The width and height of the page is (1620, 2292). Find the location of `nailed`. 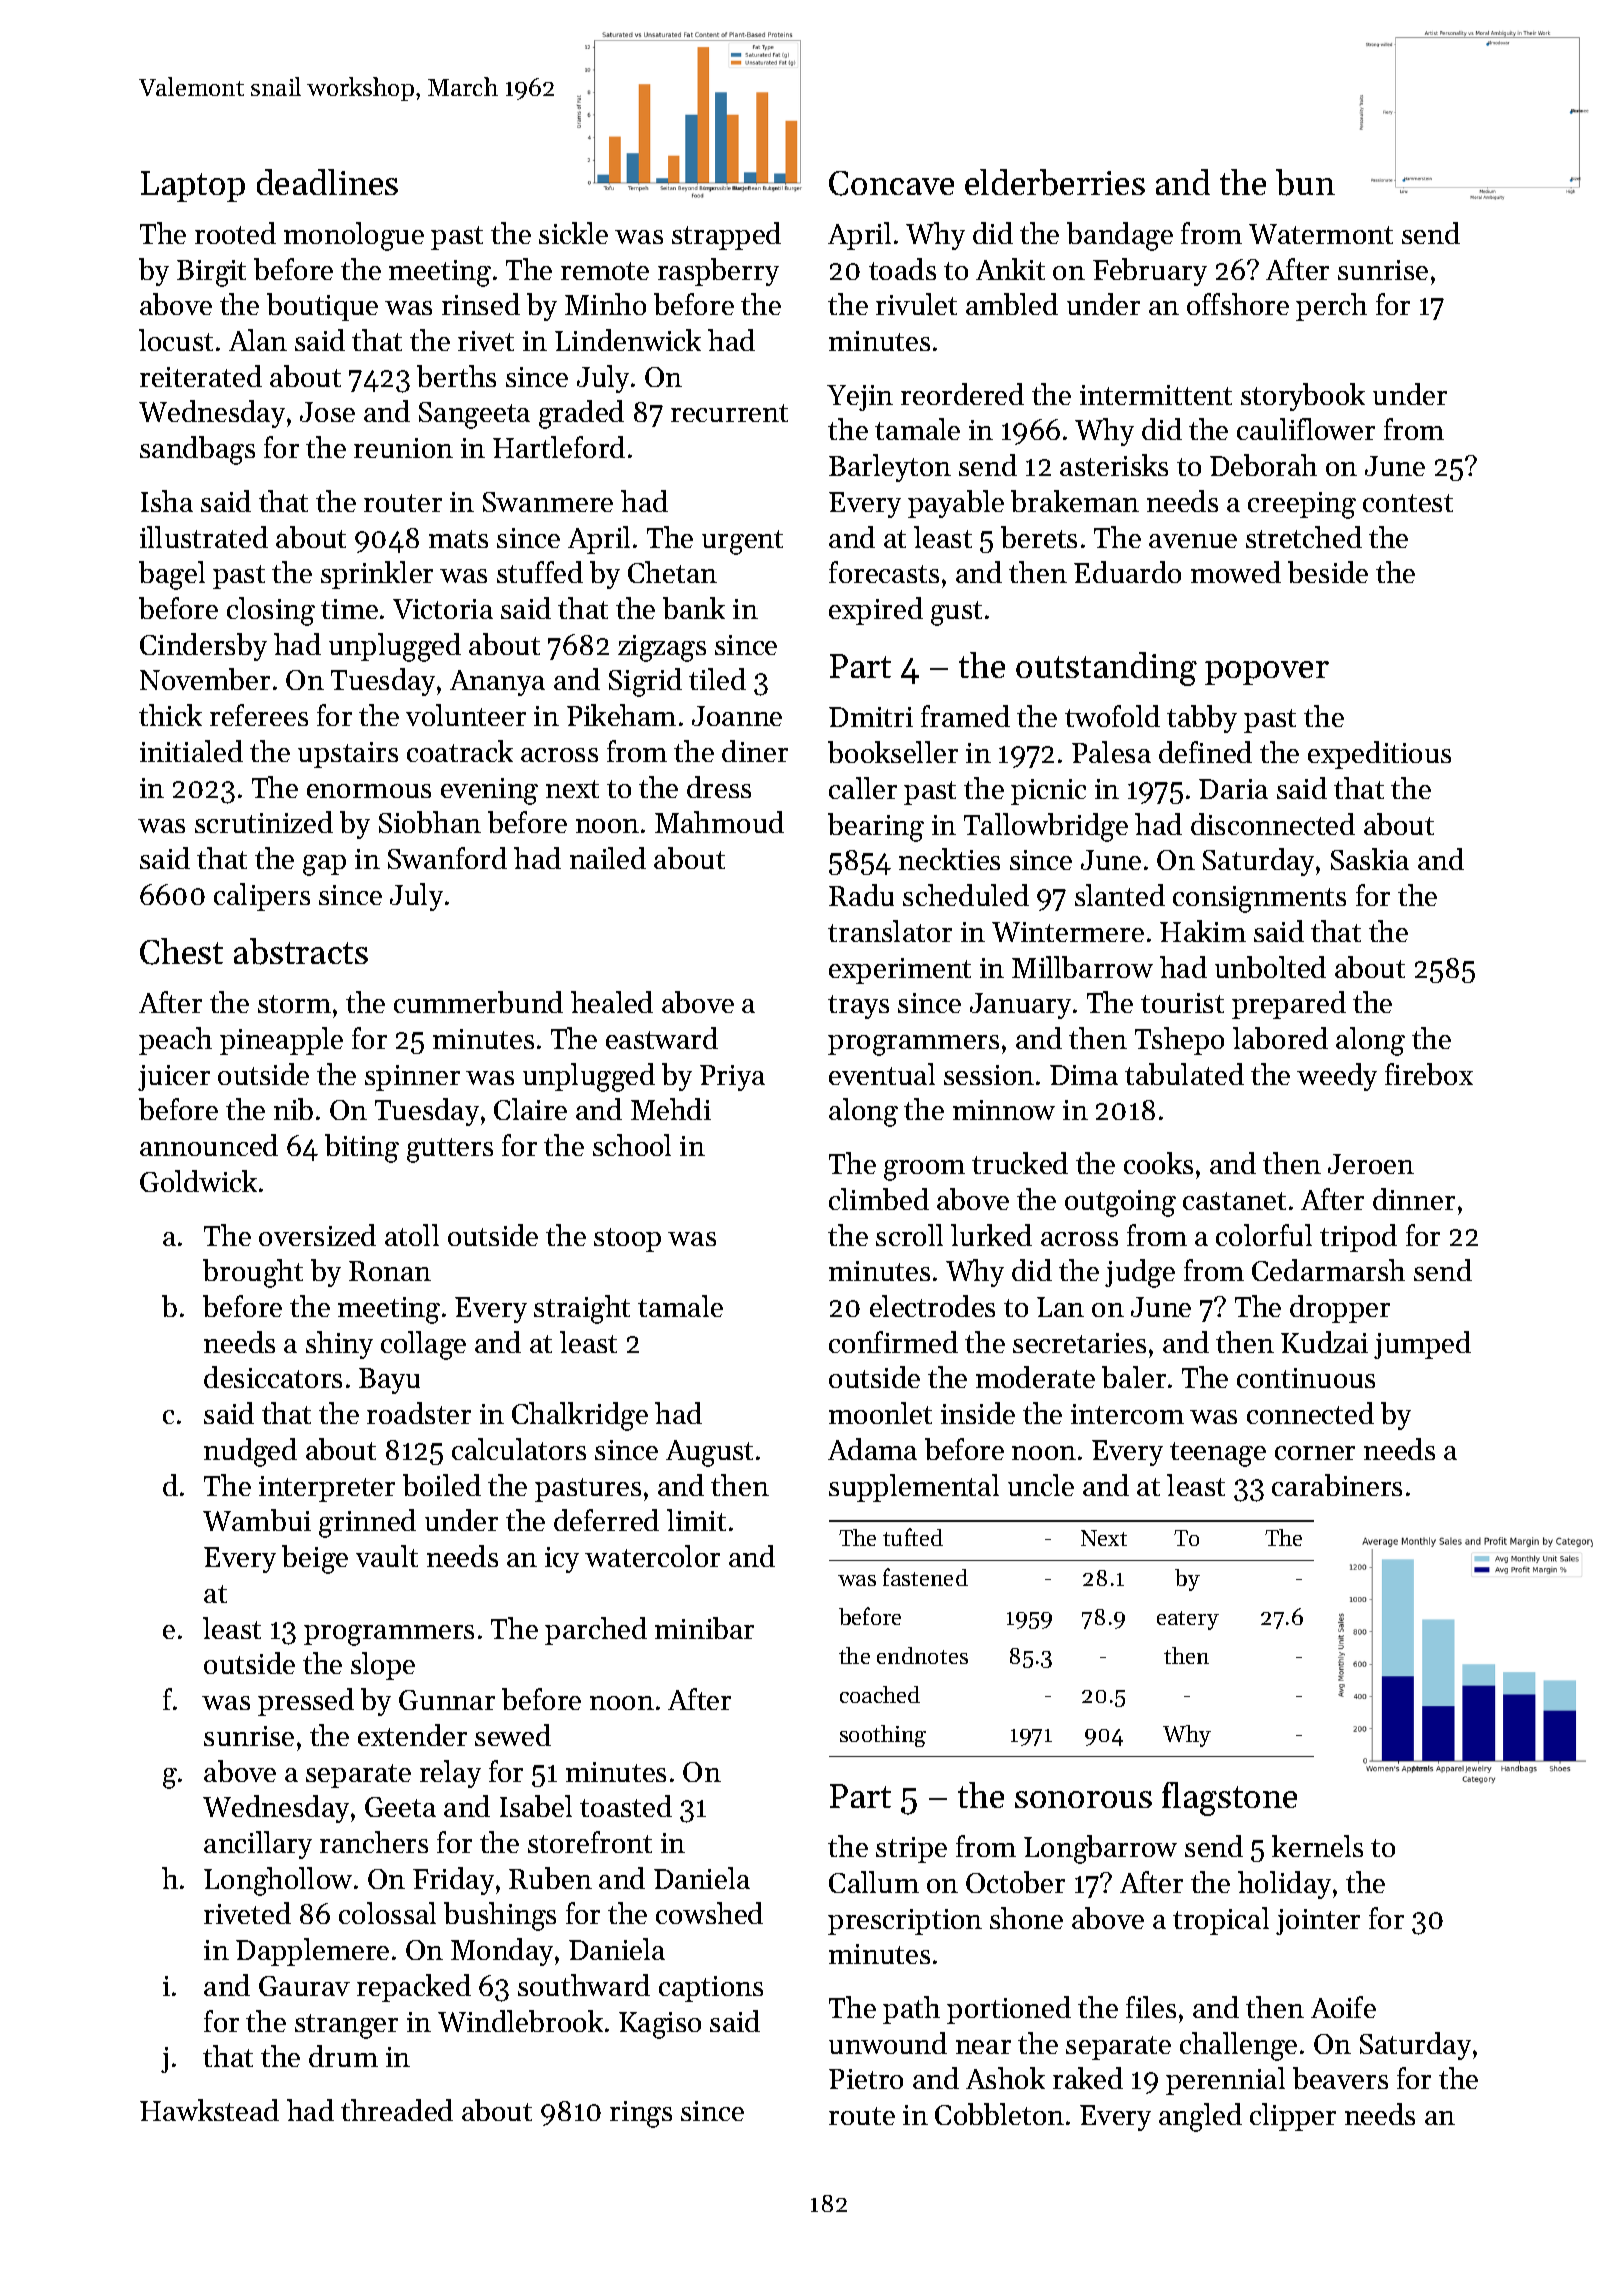

nailed is located at coordinates (608, 858).
